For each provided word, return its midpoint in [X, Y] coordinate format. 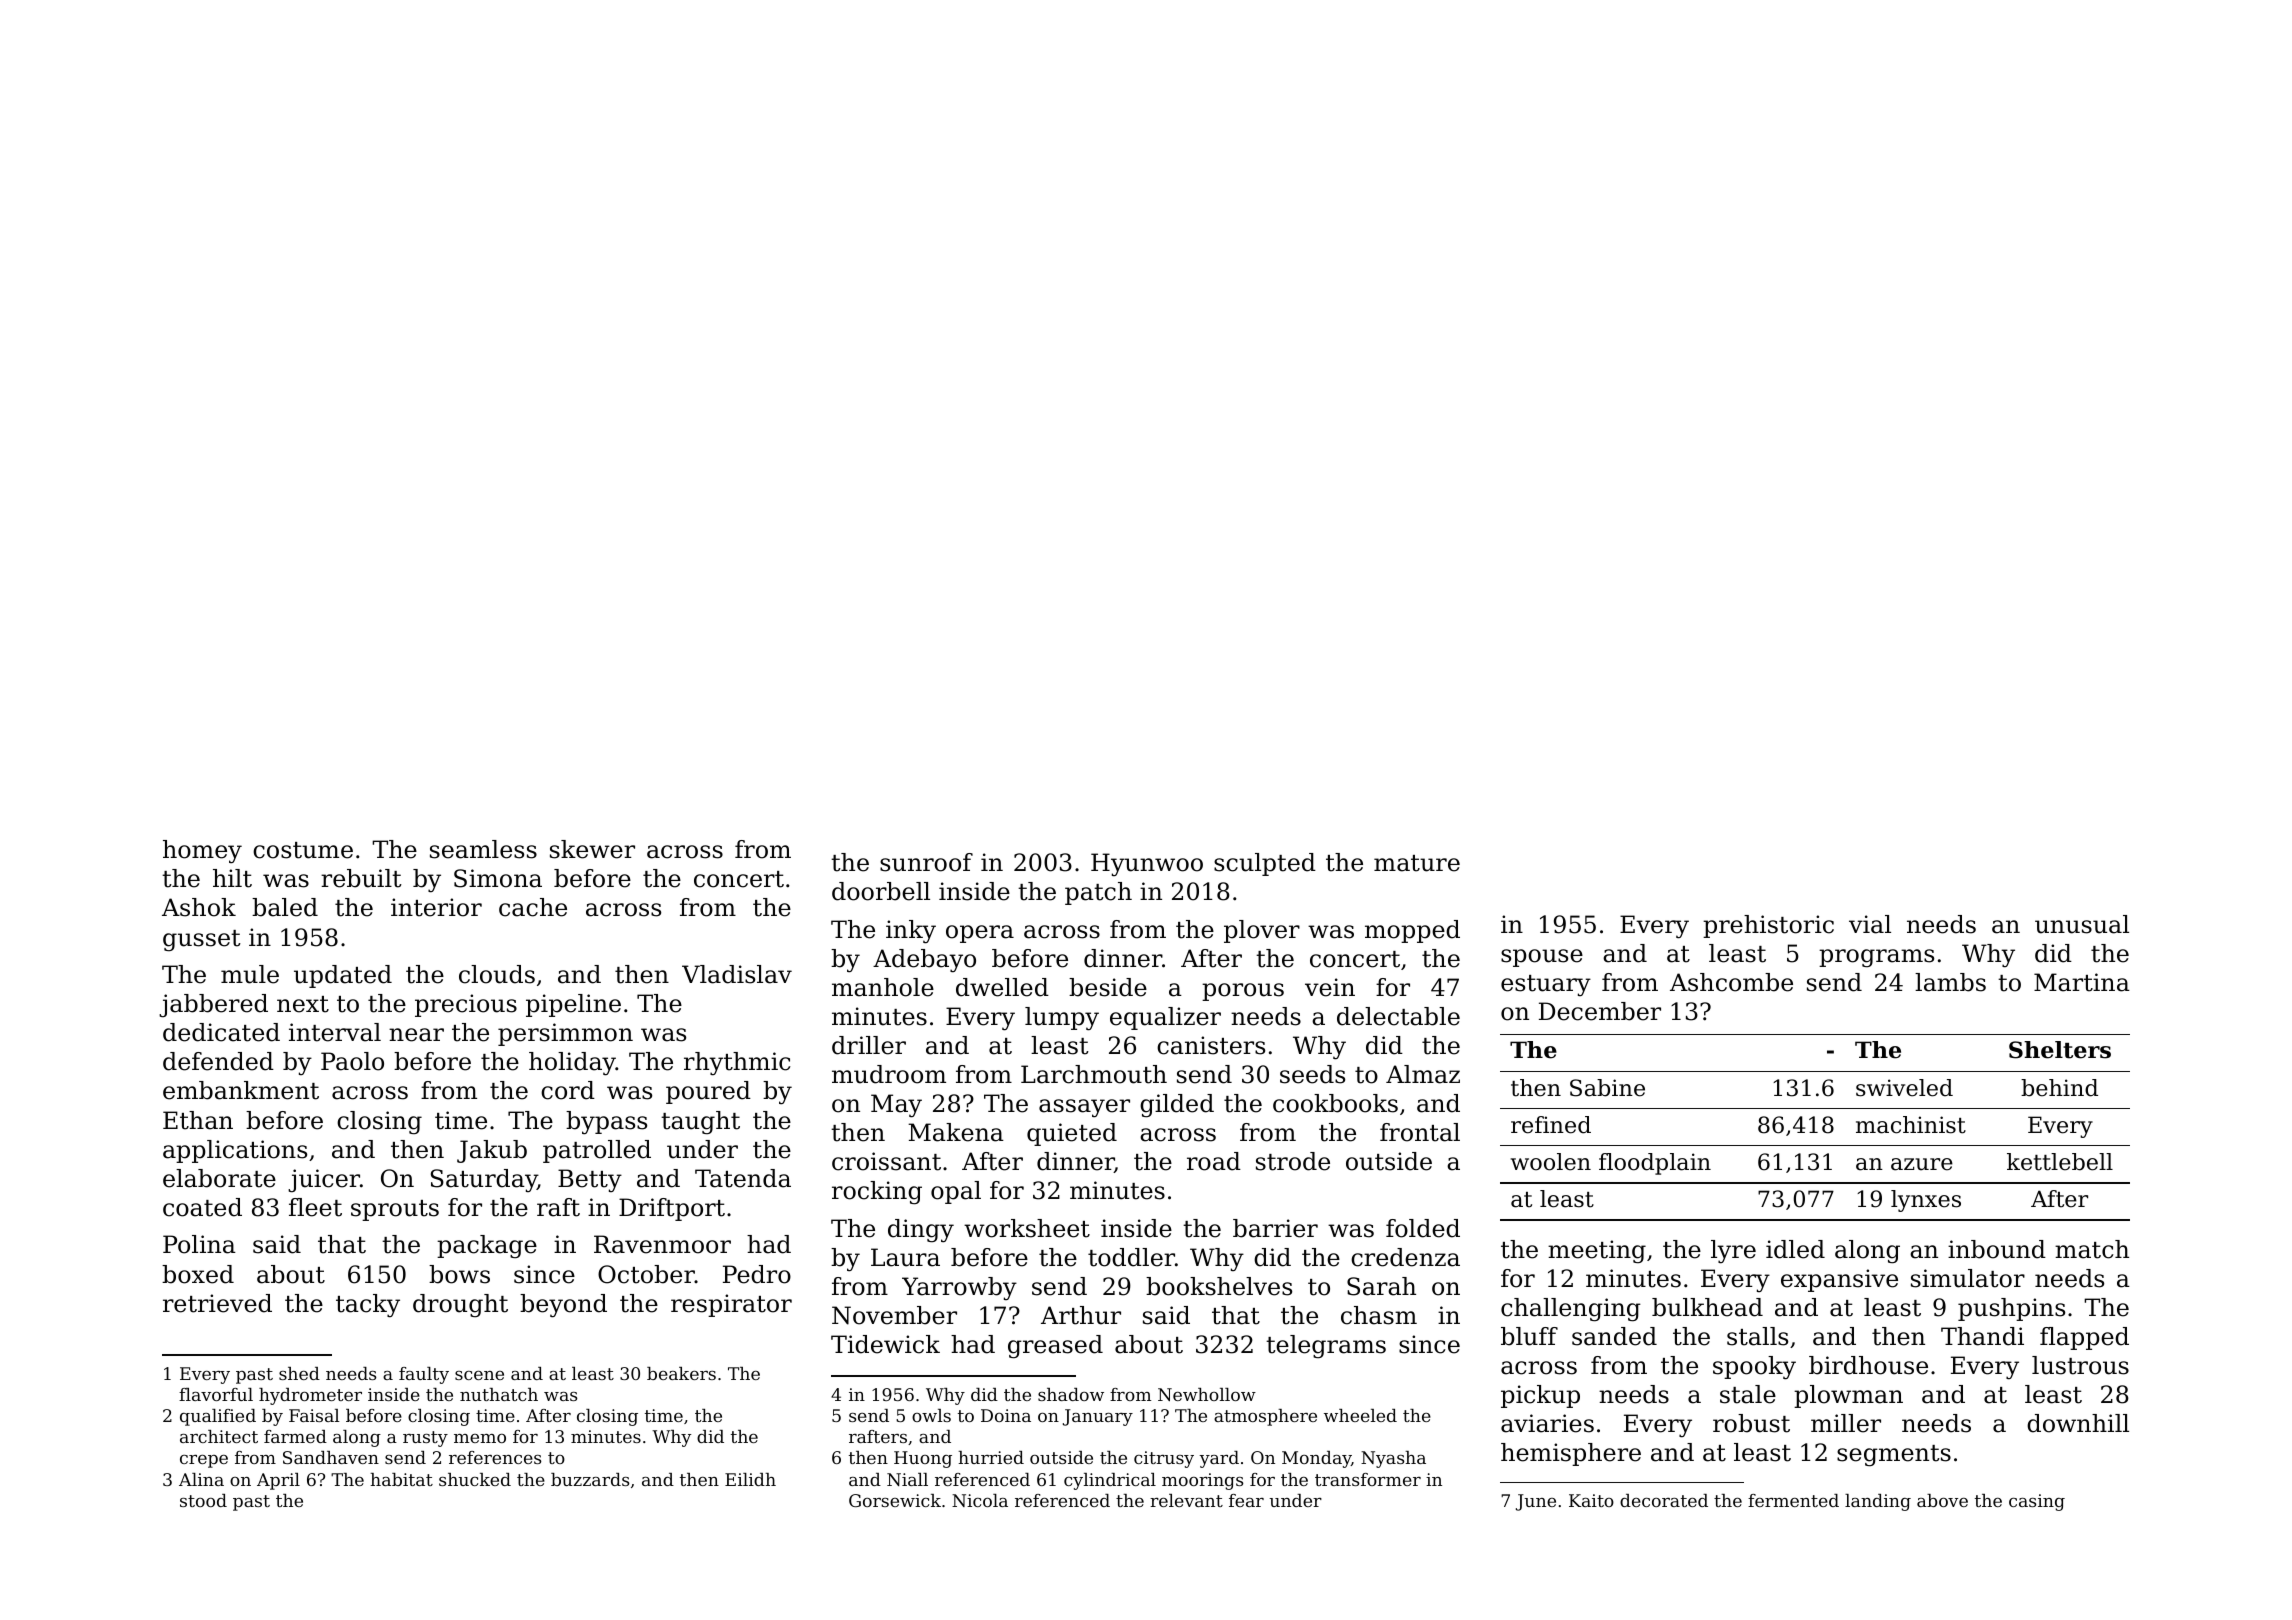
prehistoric [1768, 926]
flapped [2084, 1338]
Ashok [199, 907]
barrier [1275, 1228]
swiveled [1904, 1088]
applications [235, 1151]
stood [203, 1500]
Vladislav [737, 974]
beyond [563, 1306]
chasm [1379, 1315]
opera [980, 934]
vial [1870, 924]
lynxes [1926, 1201]
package [487, 1247]
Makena [956, 1132]
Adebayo [924, 961]
